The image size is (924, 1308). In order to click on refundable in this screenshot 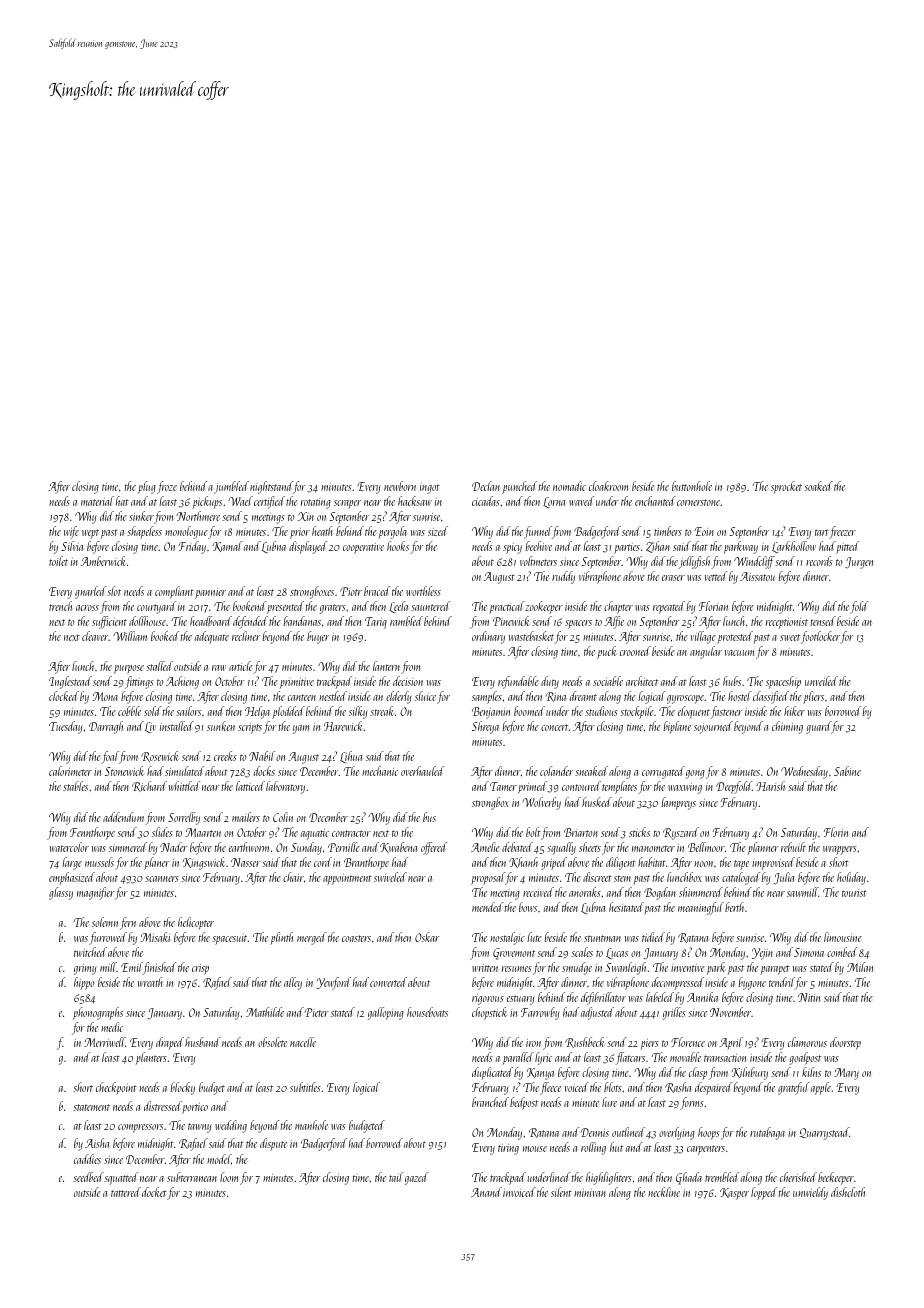, I will do `click(518, 682)`.
